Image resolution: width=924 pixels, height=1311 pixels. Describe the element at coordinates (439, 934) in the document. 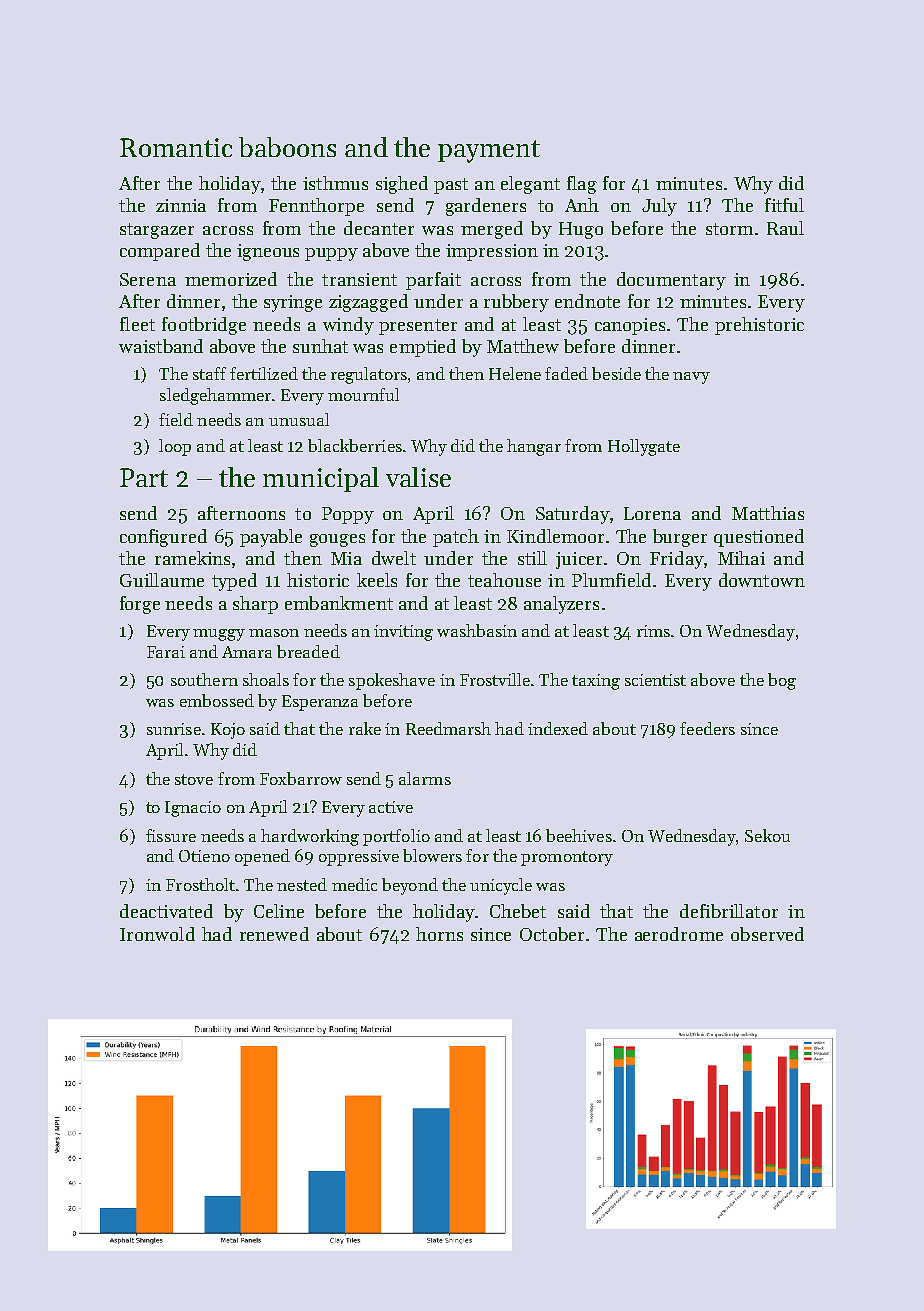

I see `horns` at that location.
